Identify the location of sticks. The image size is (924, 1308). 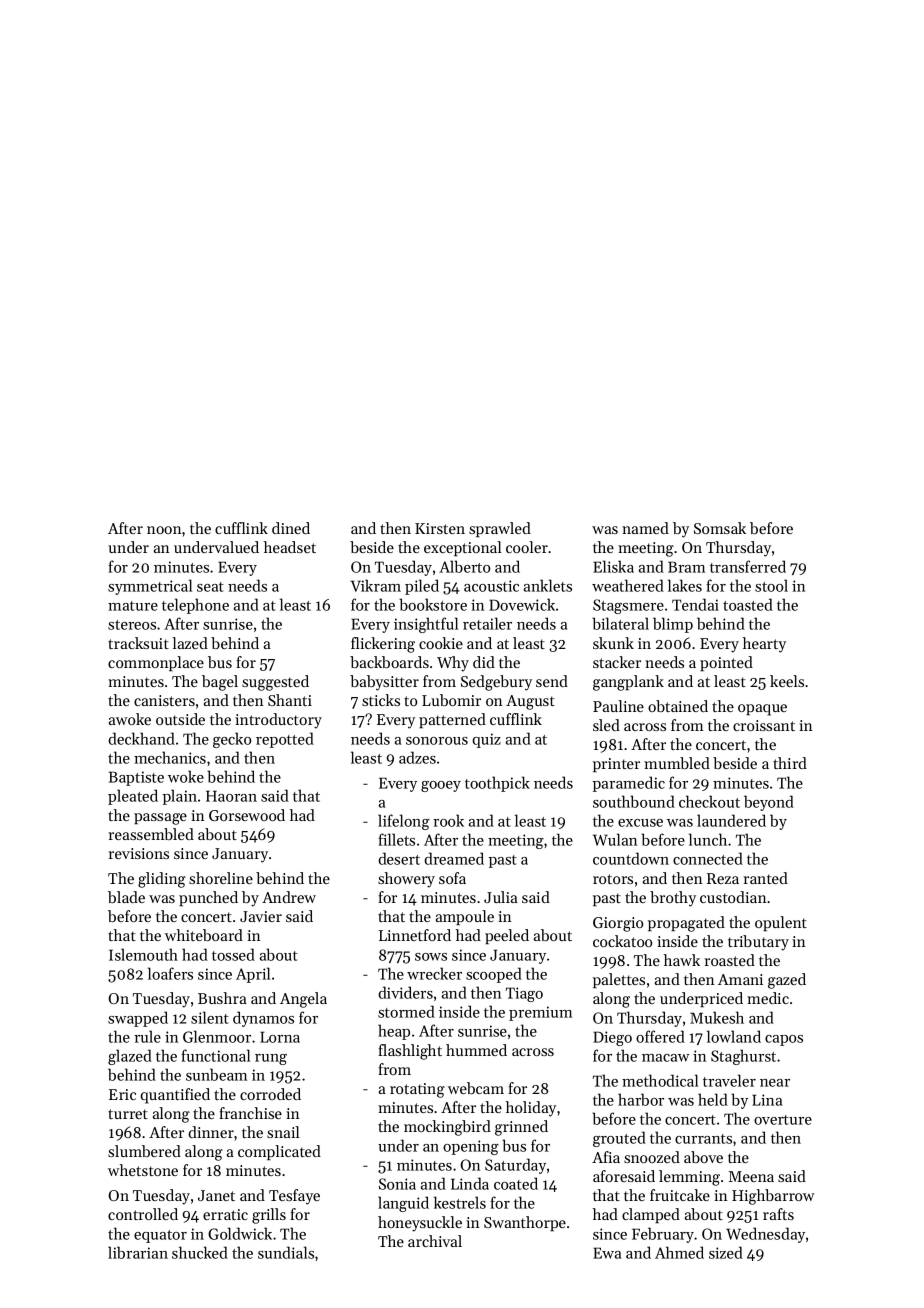
(381, 700).
